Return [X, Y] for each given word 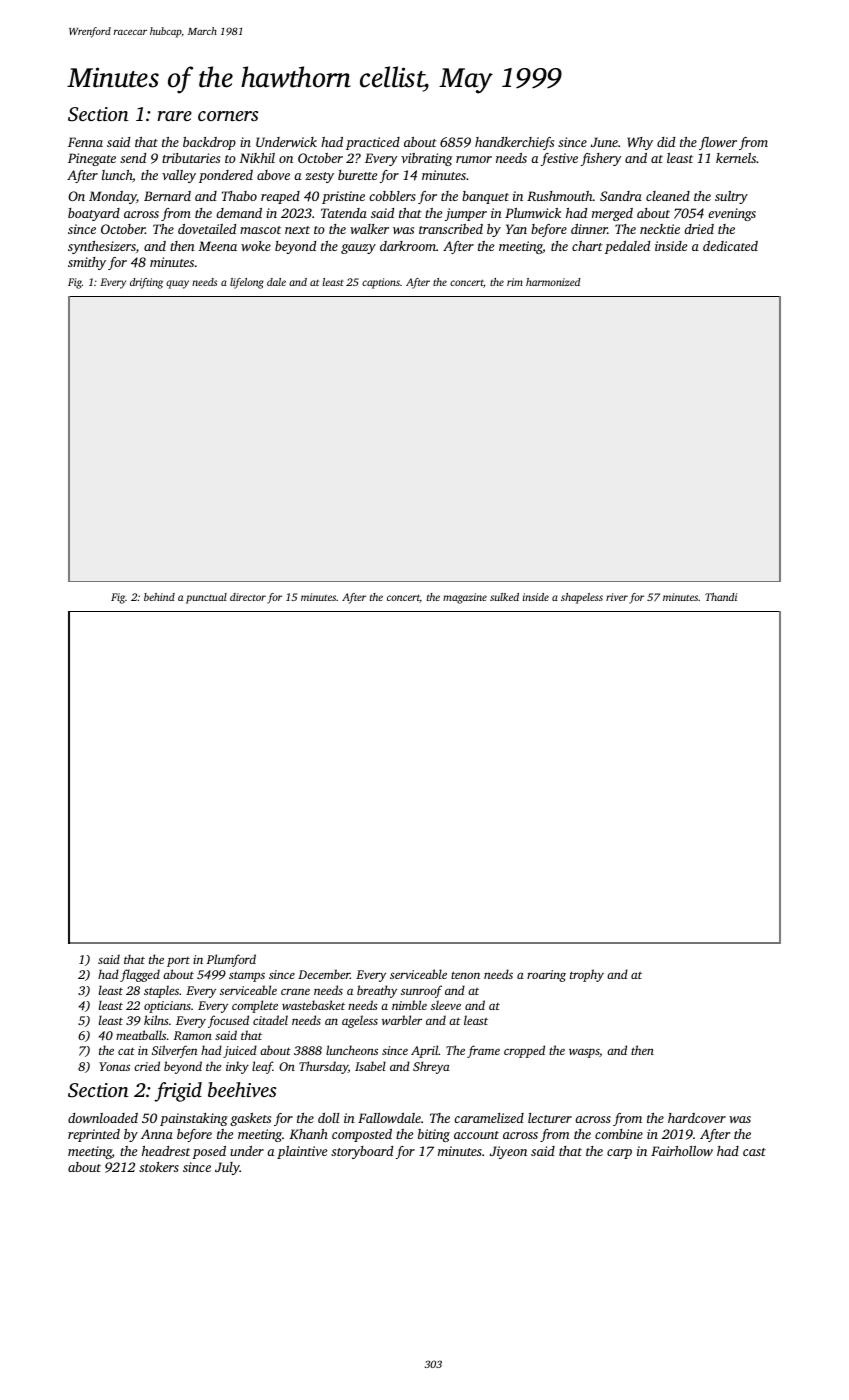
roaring [546, 976]
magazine [465, 598]
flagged [140, 975]
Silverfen [174, 1051]
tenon [465, 975]
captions [381, 283]
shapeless [582, 598]
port [178, 962]
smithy [87, 263]
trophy [587, 975]
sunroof [421, 991]
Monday [112, 197]
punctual [206, 598]
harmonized [553, 282]
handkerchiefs [514, 143]
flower [718, 143]
